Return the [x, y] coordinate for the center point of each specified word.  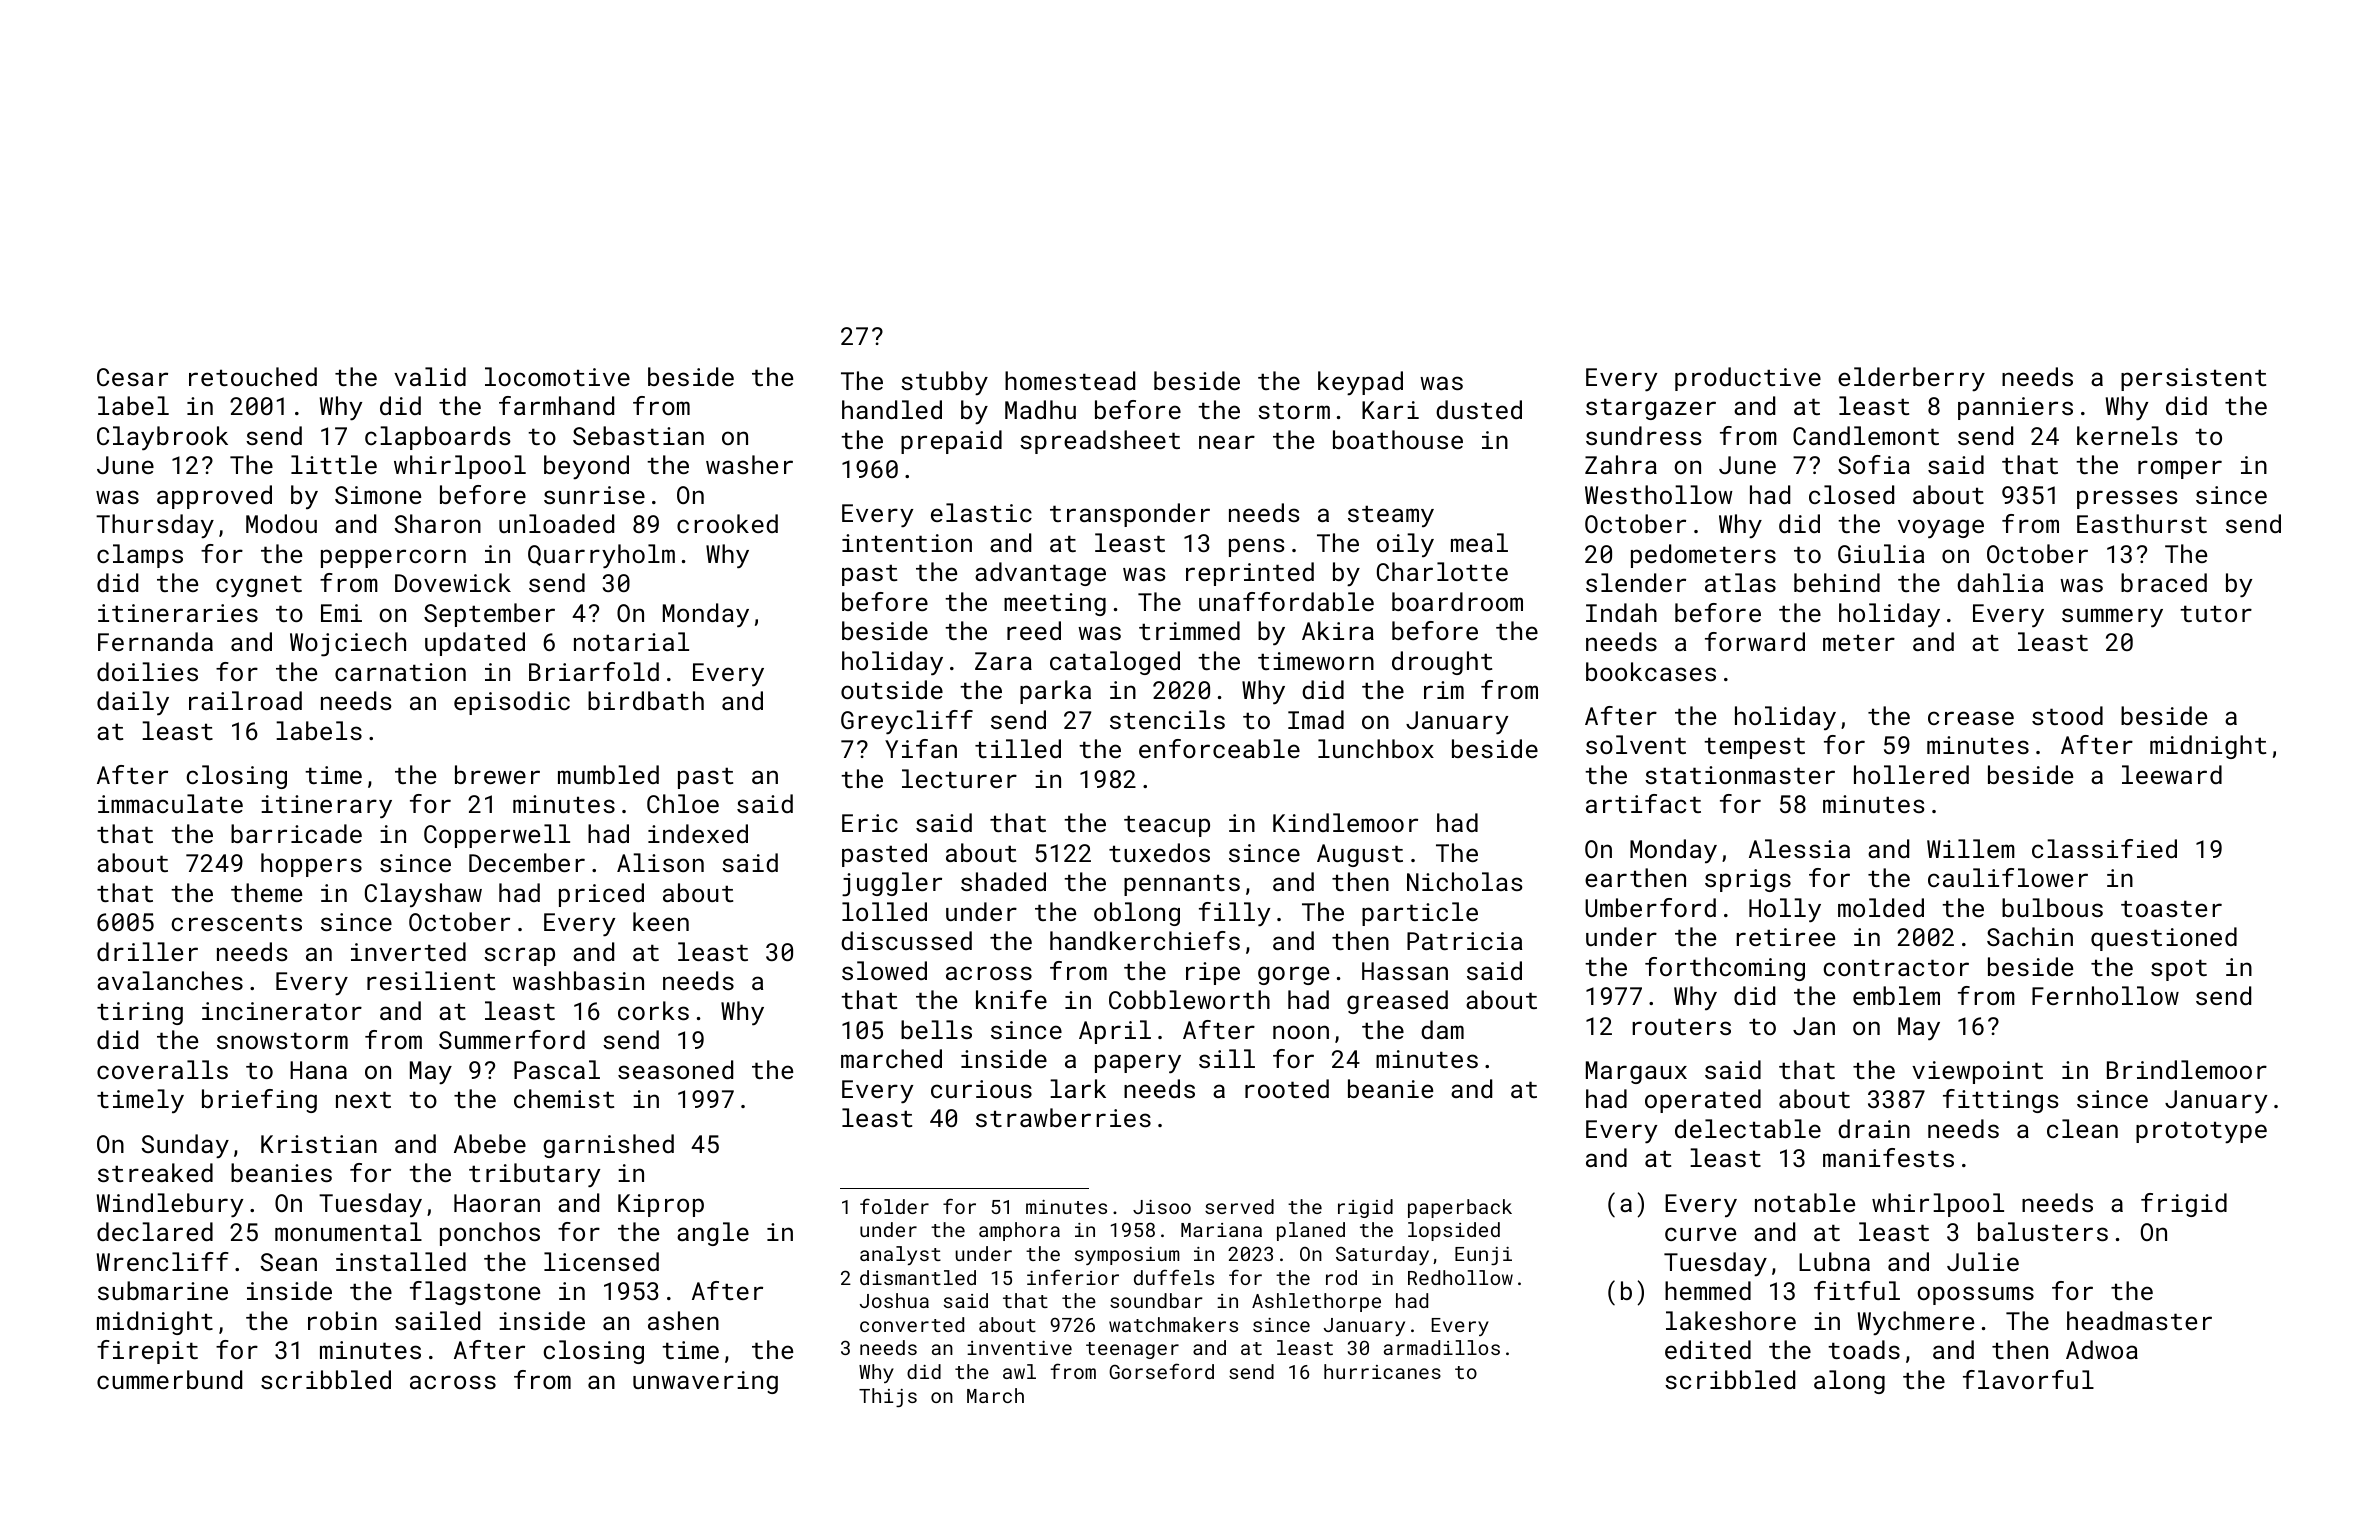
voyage [1941, 529]
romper [2180, 469]
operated [1703, 1101]
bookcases [1651, 671]
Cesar [132, 377]
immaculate [170, 803]
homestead [1070, 380]
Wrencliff [163, 1261]
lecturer [959, 778]
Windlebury [170, 1205]
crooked [727, 523]
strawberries [1063, 1117]
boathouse [1398, 439]
